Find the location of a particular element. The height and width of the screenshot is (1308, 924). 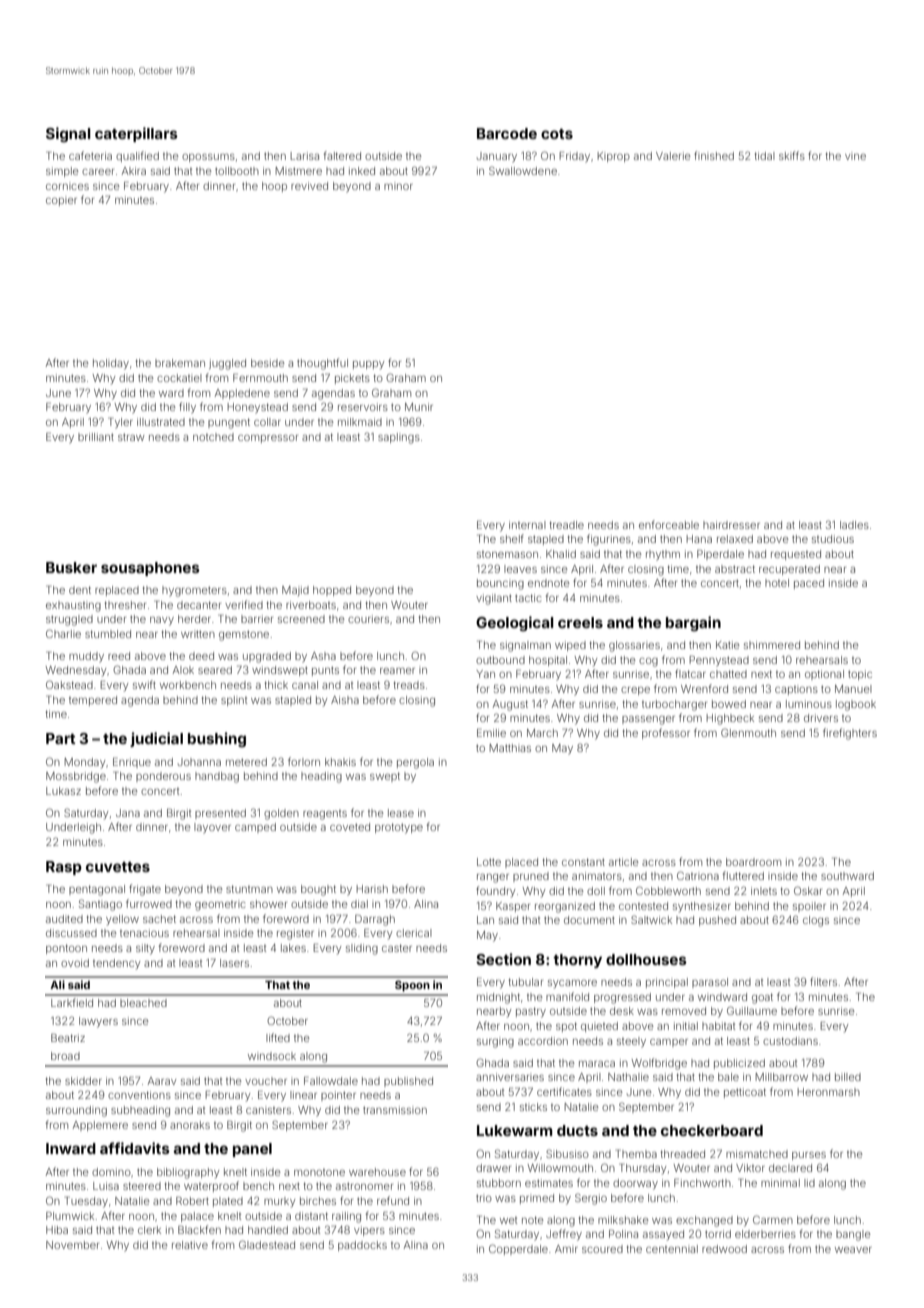

copier is located at coordinates (61, 202).
